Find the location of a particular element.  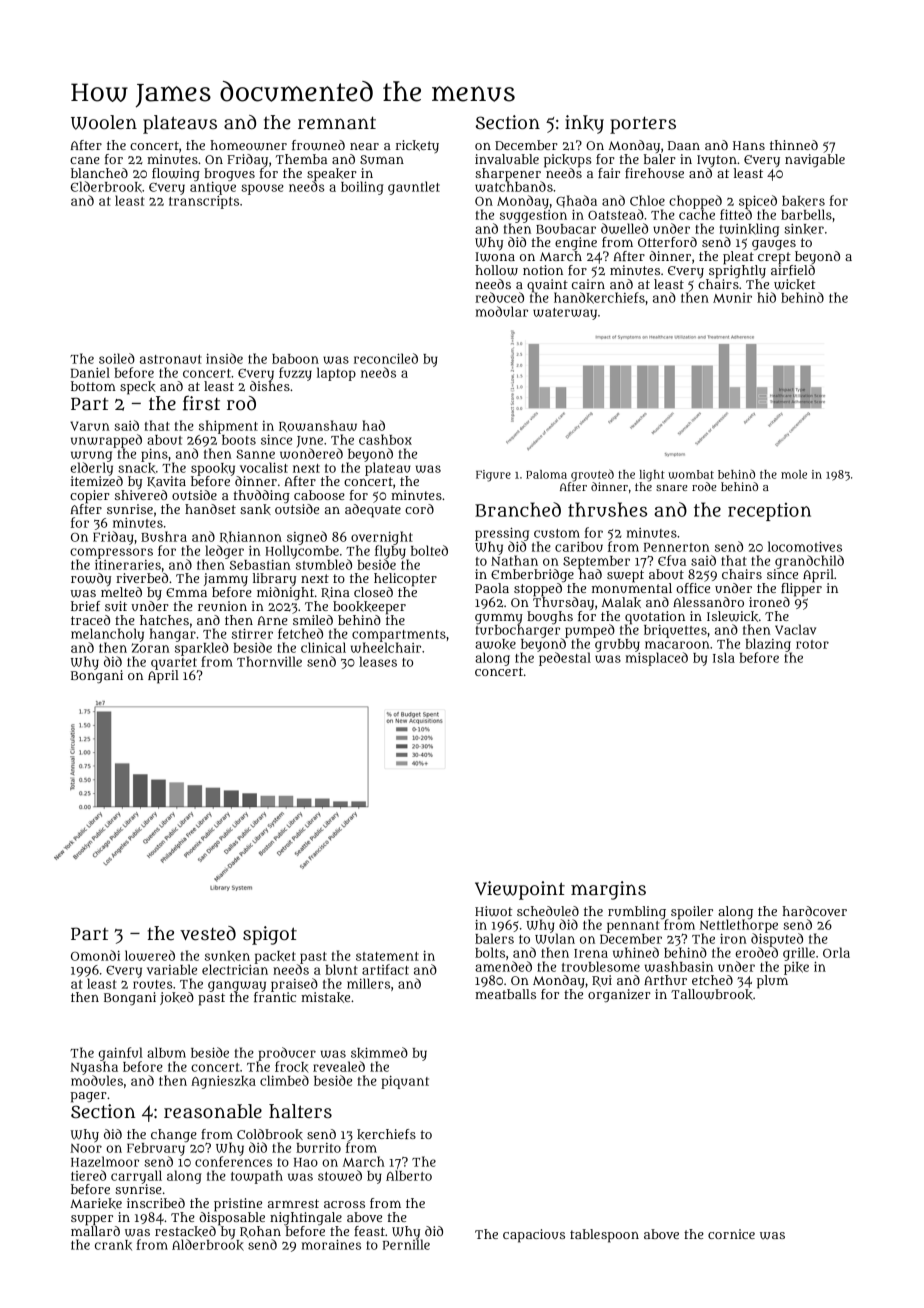

unwrapped is located at coordinates (106, 441).
